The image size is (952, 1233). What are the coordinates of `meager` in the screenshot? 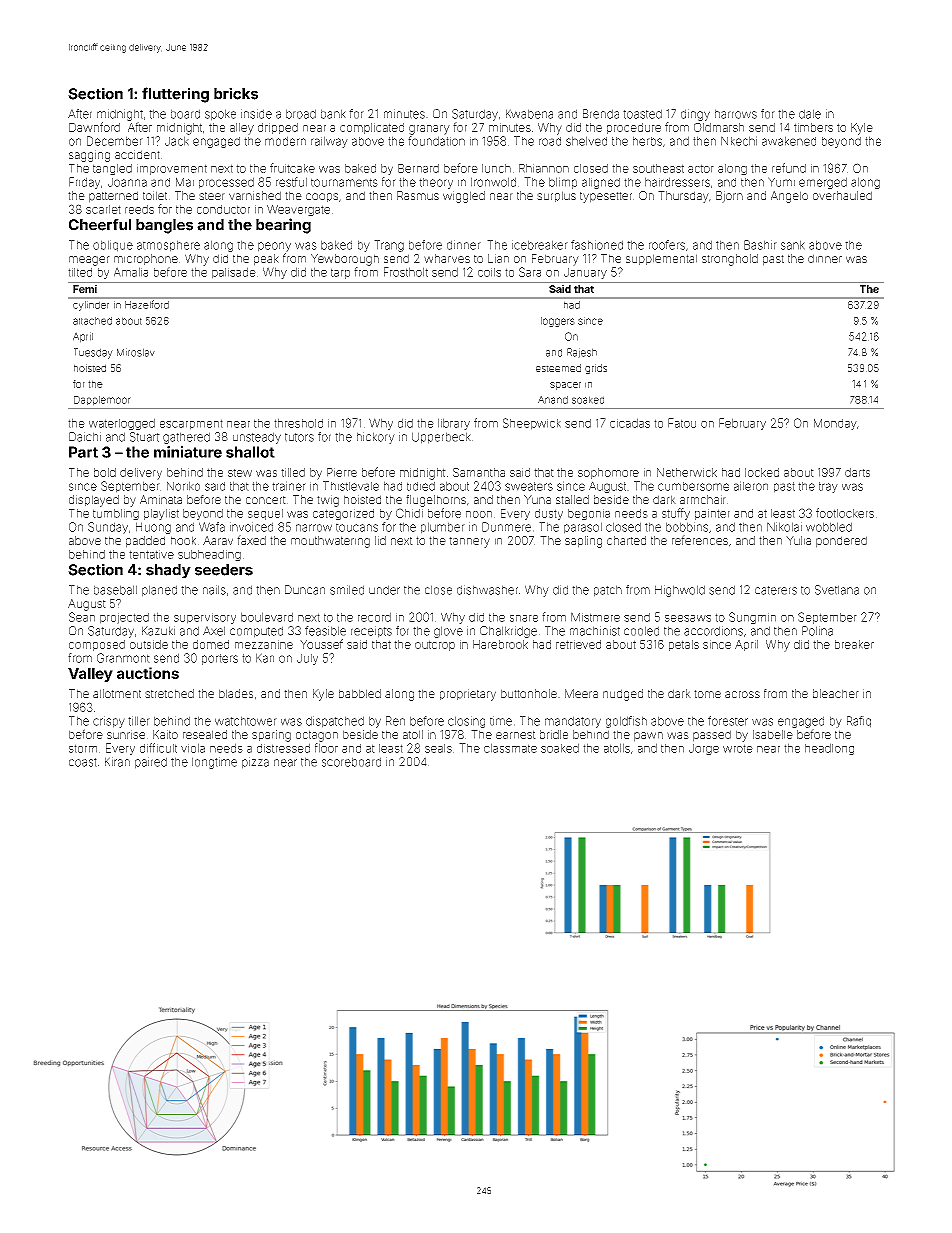 It's located at (89, 261).
